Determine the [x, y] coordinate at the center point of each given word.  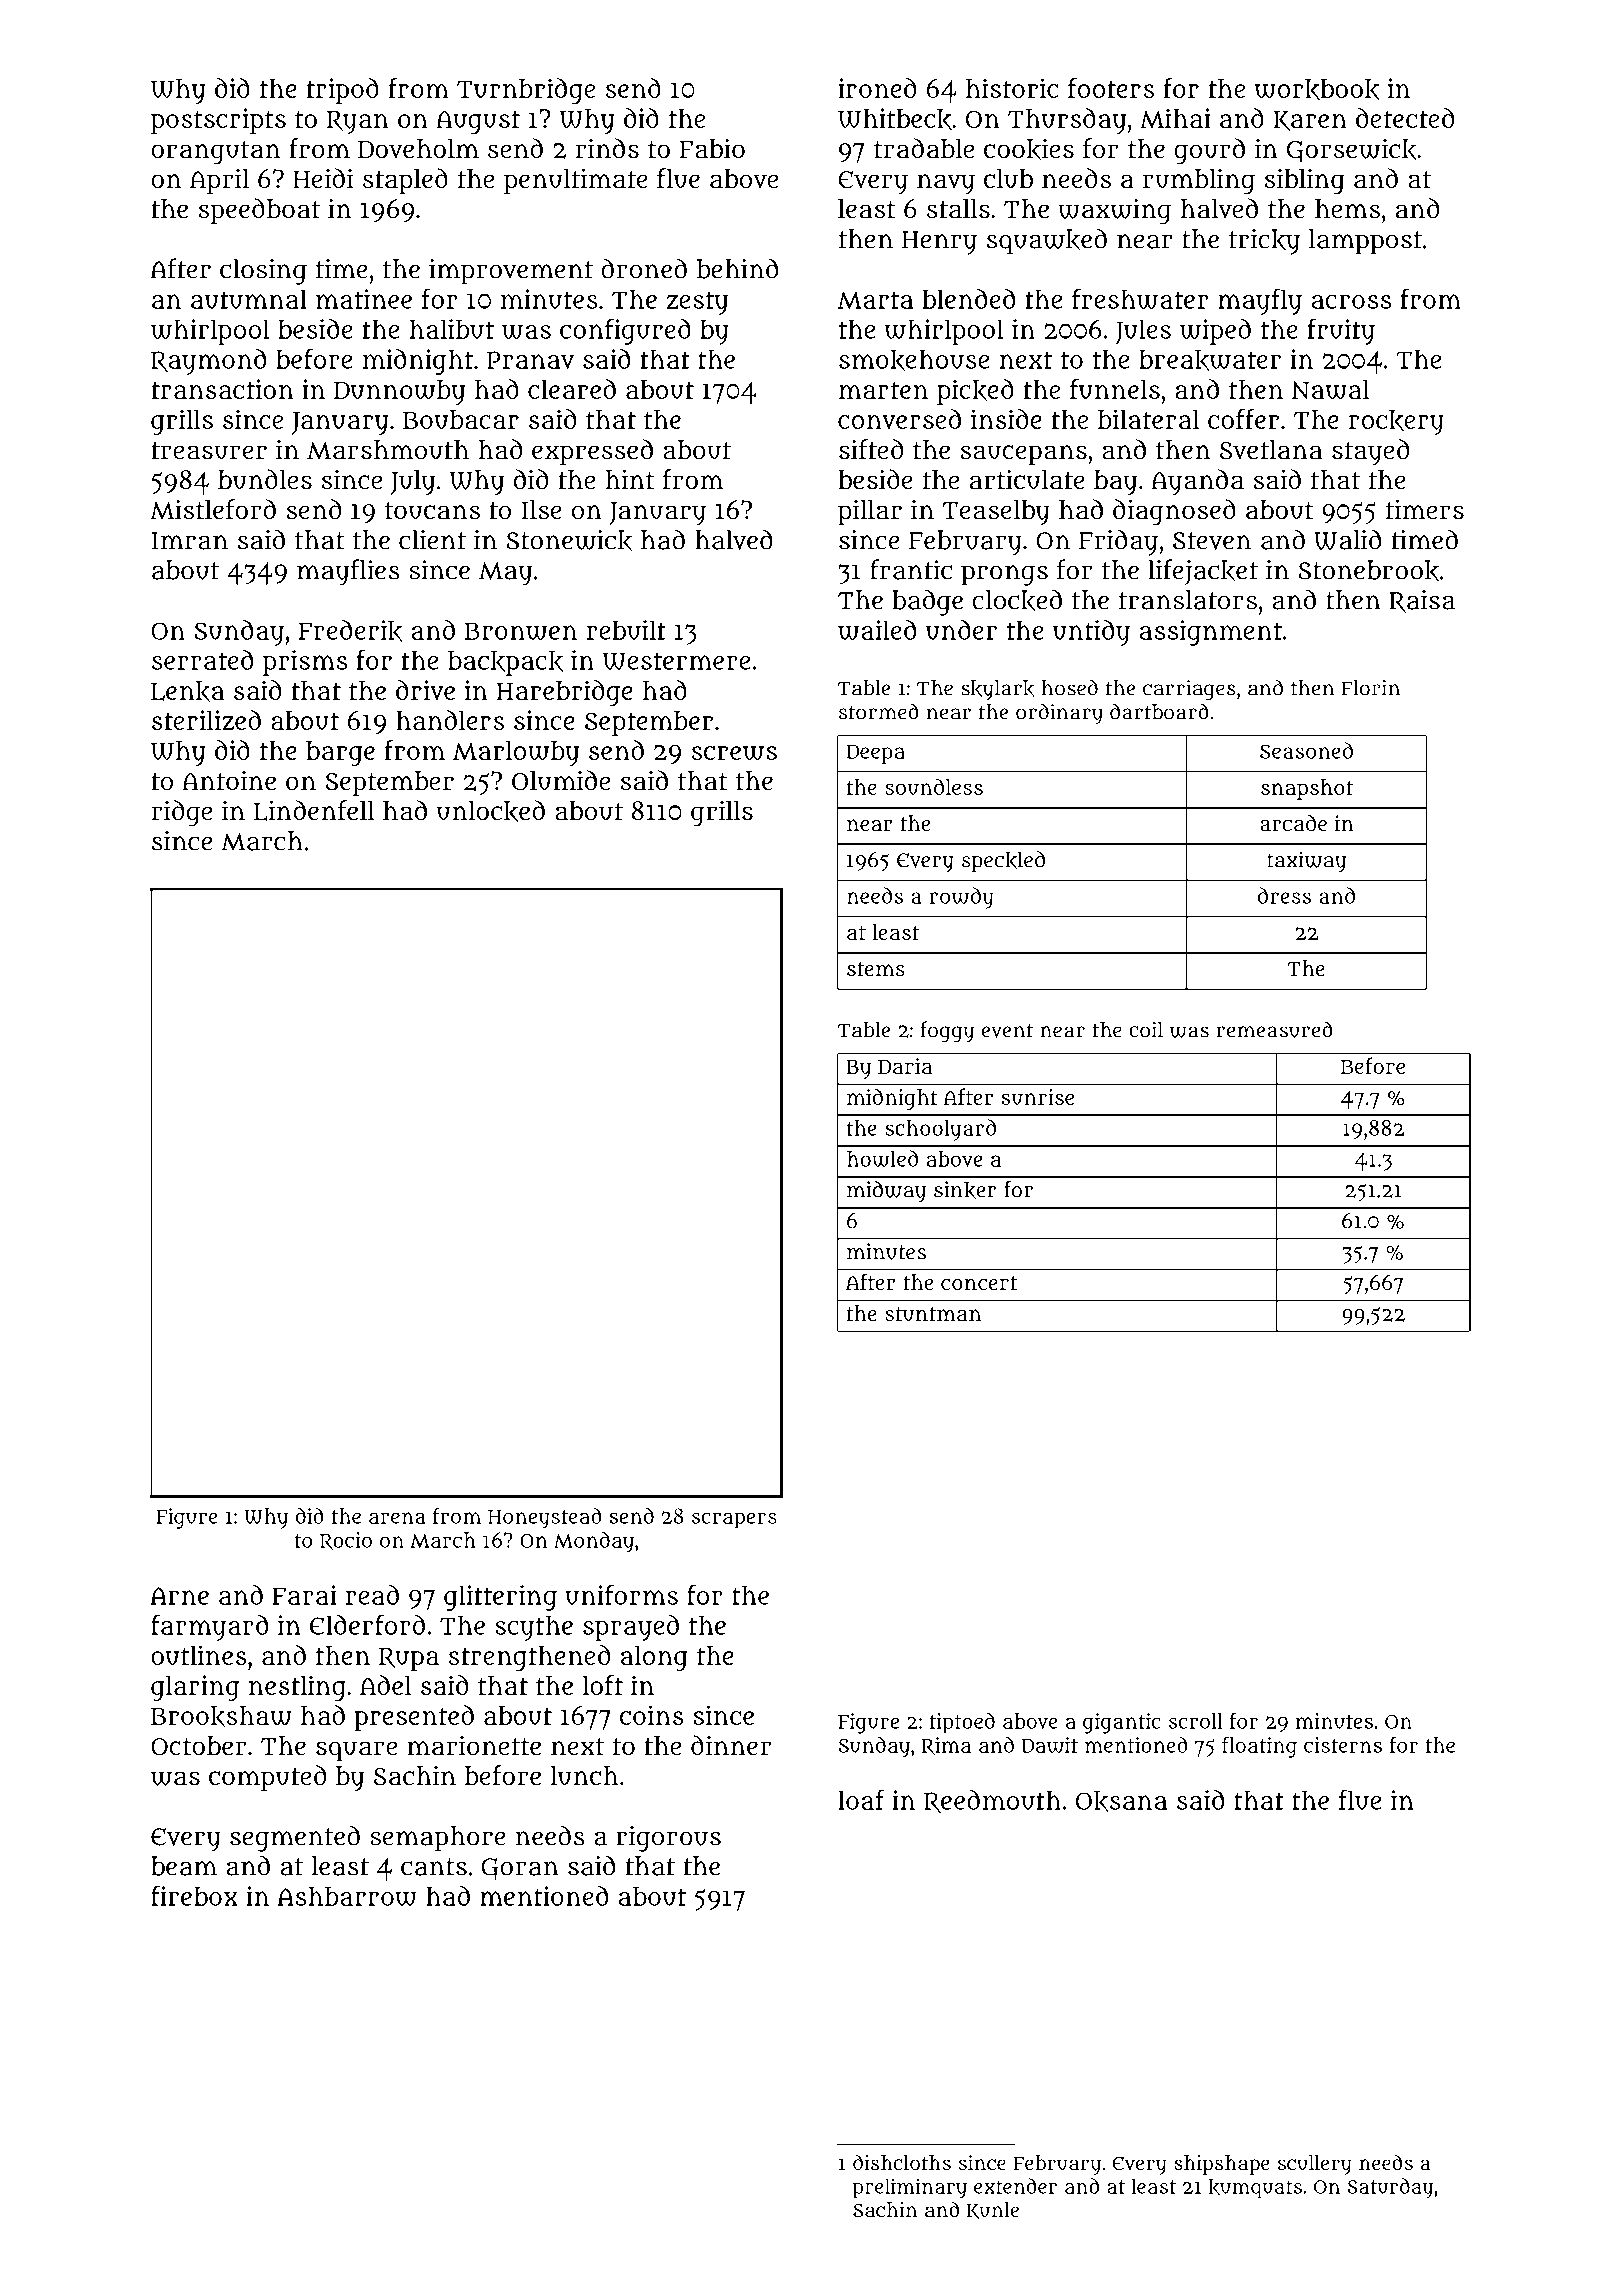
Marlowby [516, 753]
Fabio [712, 148]
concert [979, 1283]
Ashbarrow [347, 1896]
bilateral [1149, 419]
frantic [911, 569]
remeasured [1274, 1029]
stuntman [933, 1314]
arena [397, 1518]
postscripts [218, 121]
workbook [1317, 89]
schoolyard [940, 1130]
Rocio [346, 1541]
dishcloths [902, 2162]
